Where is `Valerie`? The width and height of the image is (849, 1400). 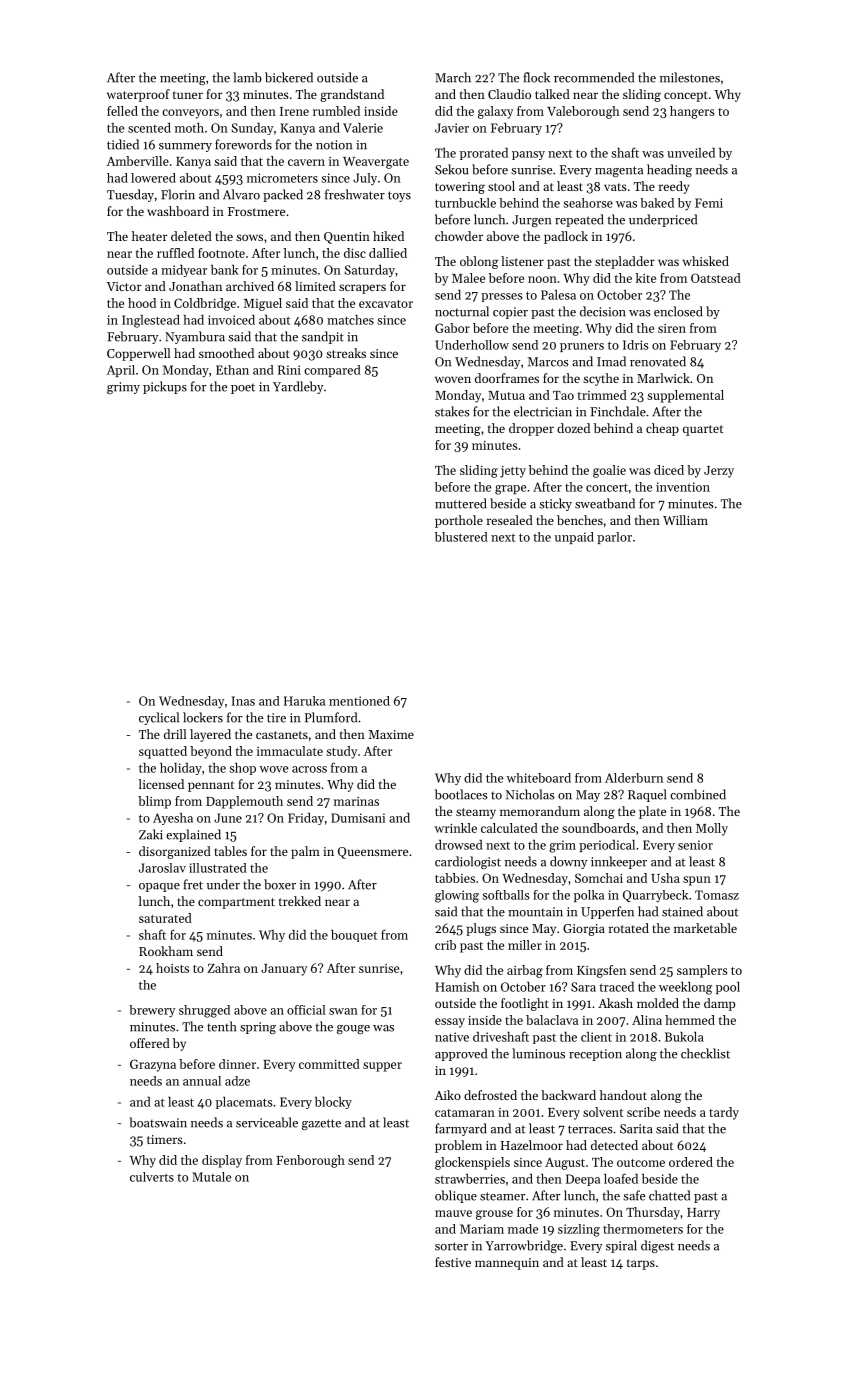
Valerie is located at coordinates (363, 128).
